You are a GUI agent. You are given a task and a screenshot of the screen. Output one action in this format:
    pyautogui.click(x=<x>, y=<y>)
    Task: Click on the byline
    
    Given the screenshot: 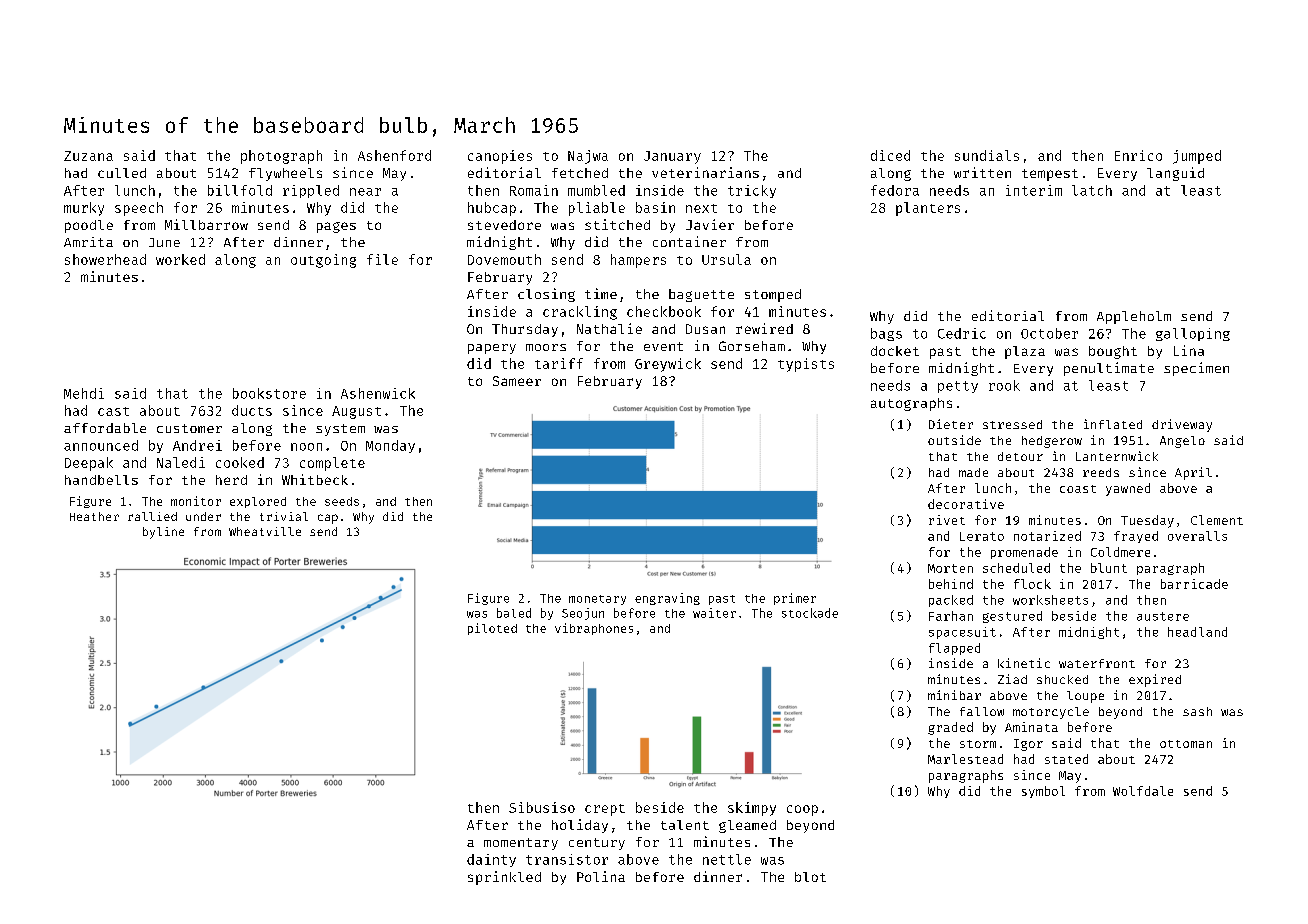 What is the action you would take?
    pyautogui.click(x=163, y=533)
